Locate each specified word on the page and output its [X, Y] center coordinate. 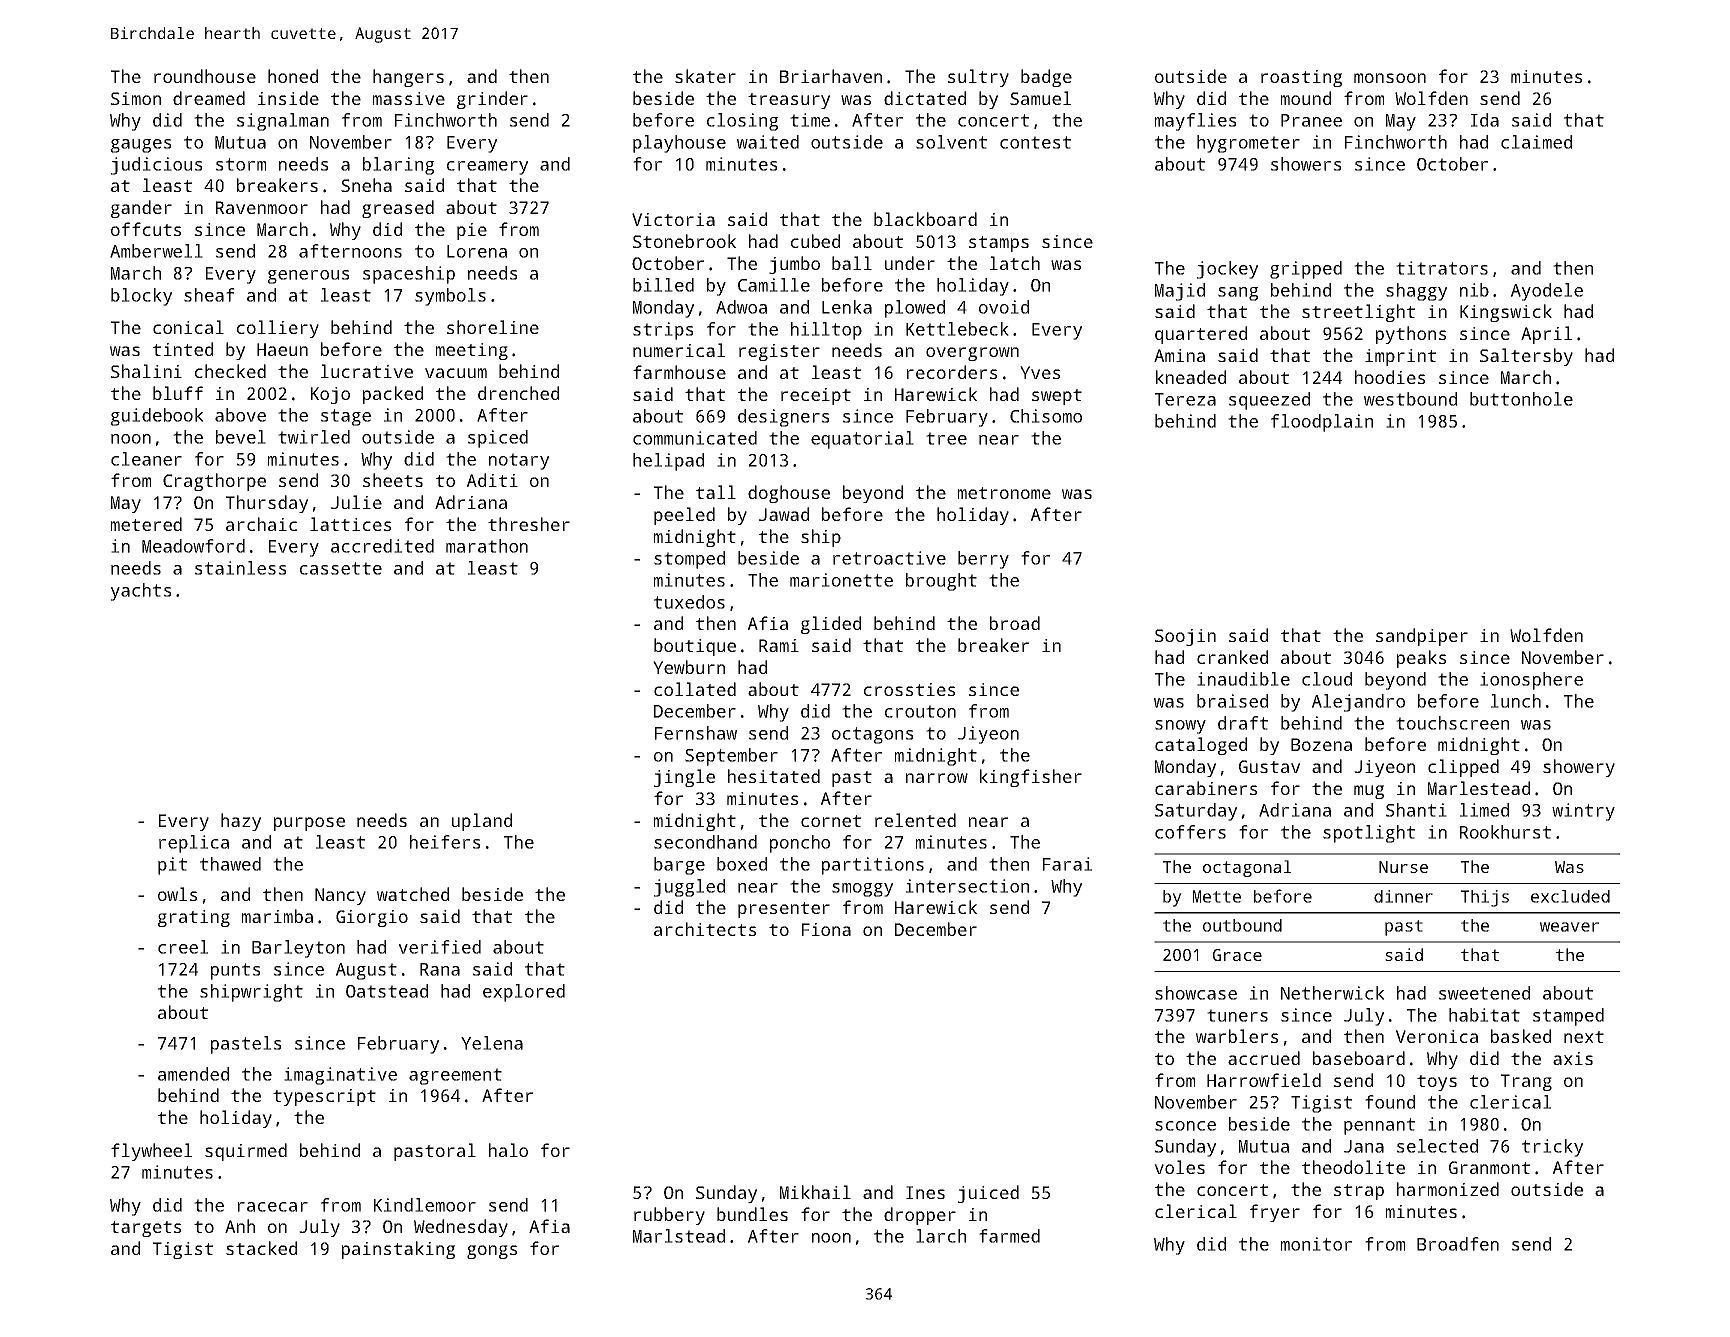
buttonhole [1521, 399]
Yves [1040, 372]
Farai [1067, 864]
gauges [141, 146]
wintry [1583, 812]
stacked [261, 1248]
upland [482, 822]
